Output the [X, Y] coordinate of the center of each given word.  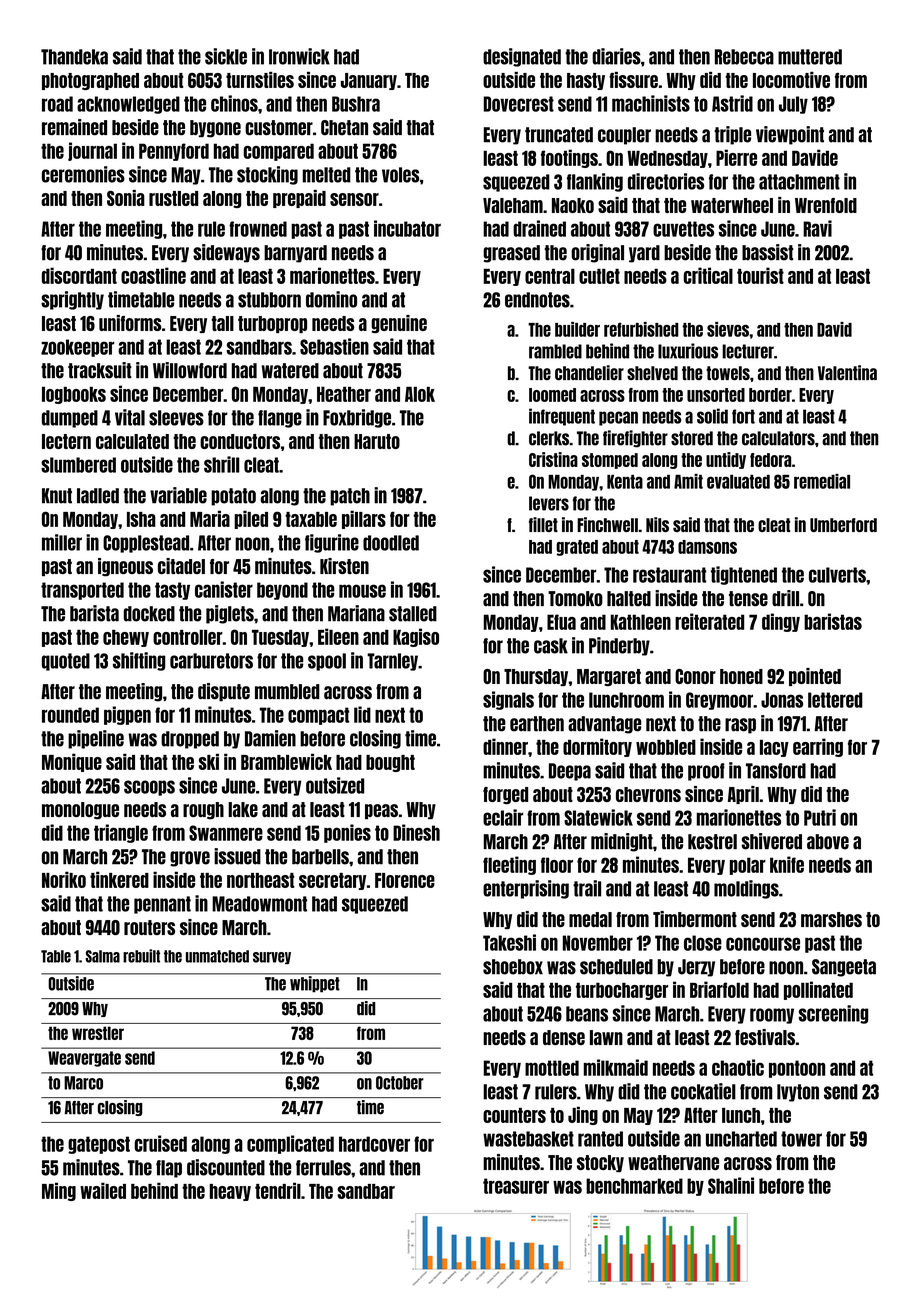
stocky [600, 1163]
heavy [230, 1192]
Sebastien [334, 346]
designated [522, 57]
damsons [707, 547]
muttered [810, 57]
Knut [57, 496]
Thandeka [74, 57]
